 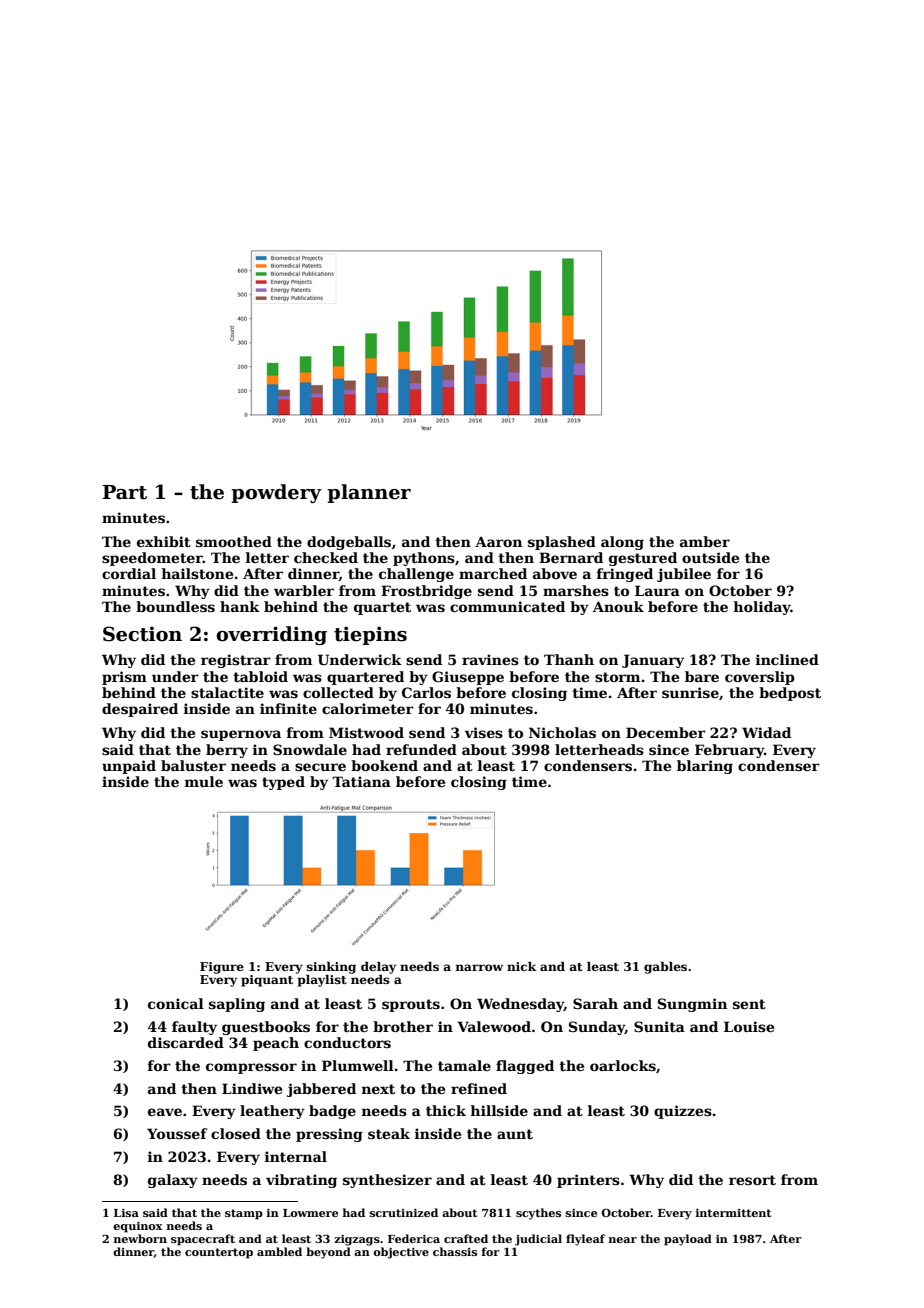 What do you see at coordinates (186, 1042) in the screenshot?
I see `discarded` at bounding box center [186, 1042].
